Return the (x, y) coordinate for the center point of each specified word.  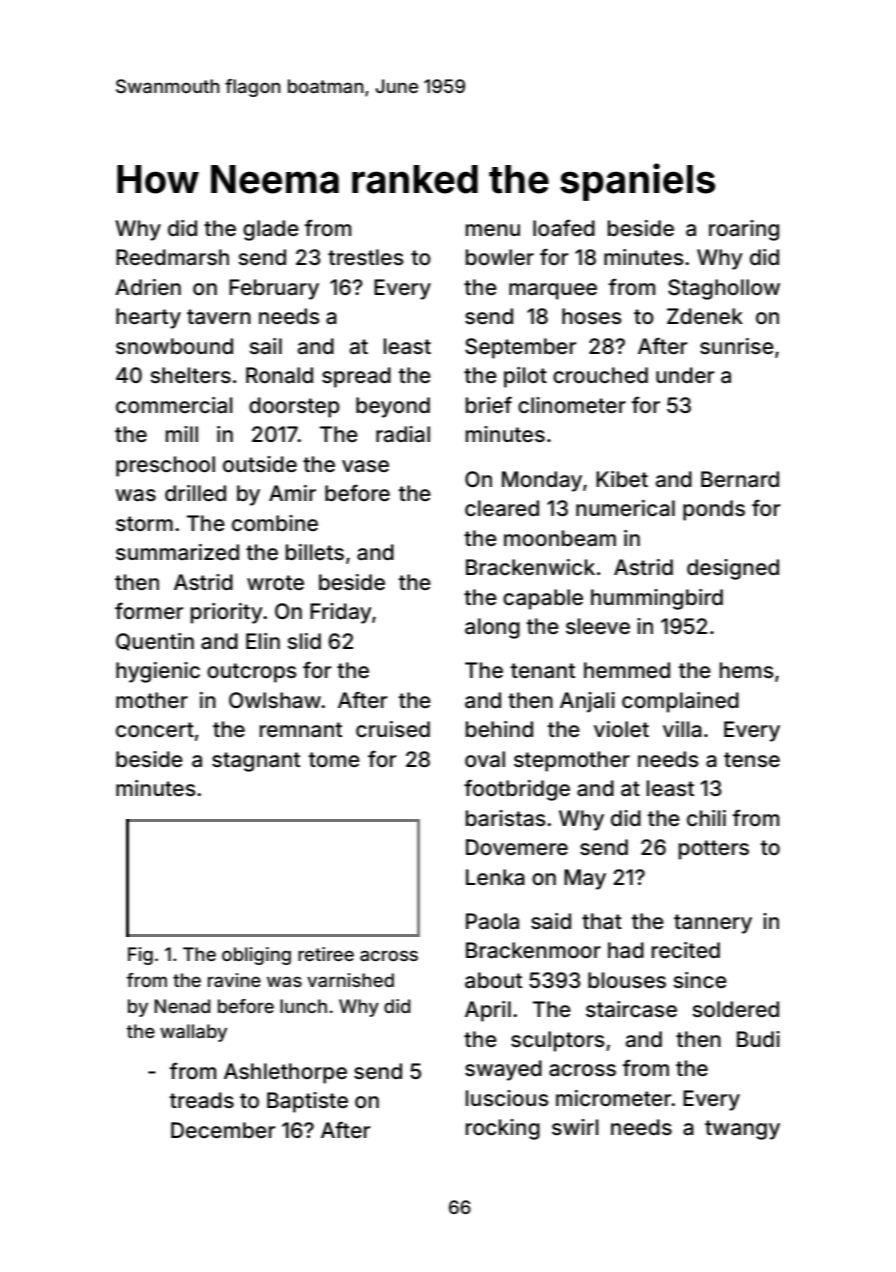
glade (271, 230)
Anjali (587, 702)
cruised (393, 729)
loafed (564, 228)
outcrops (252, 673)
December (223, 1130)
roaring (744, 230)
